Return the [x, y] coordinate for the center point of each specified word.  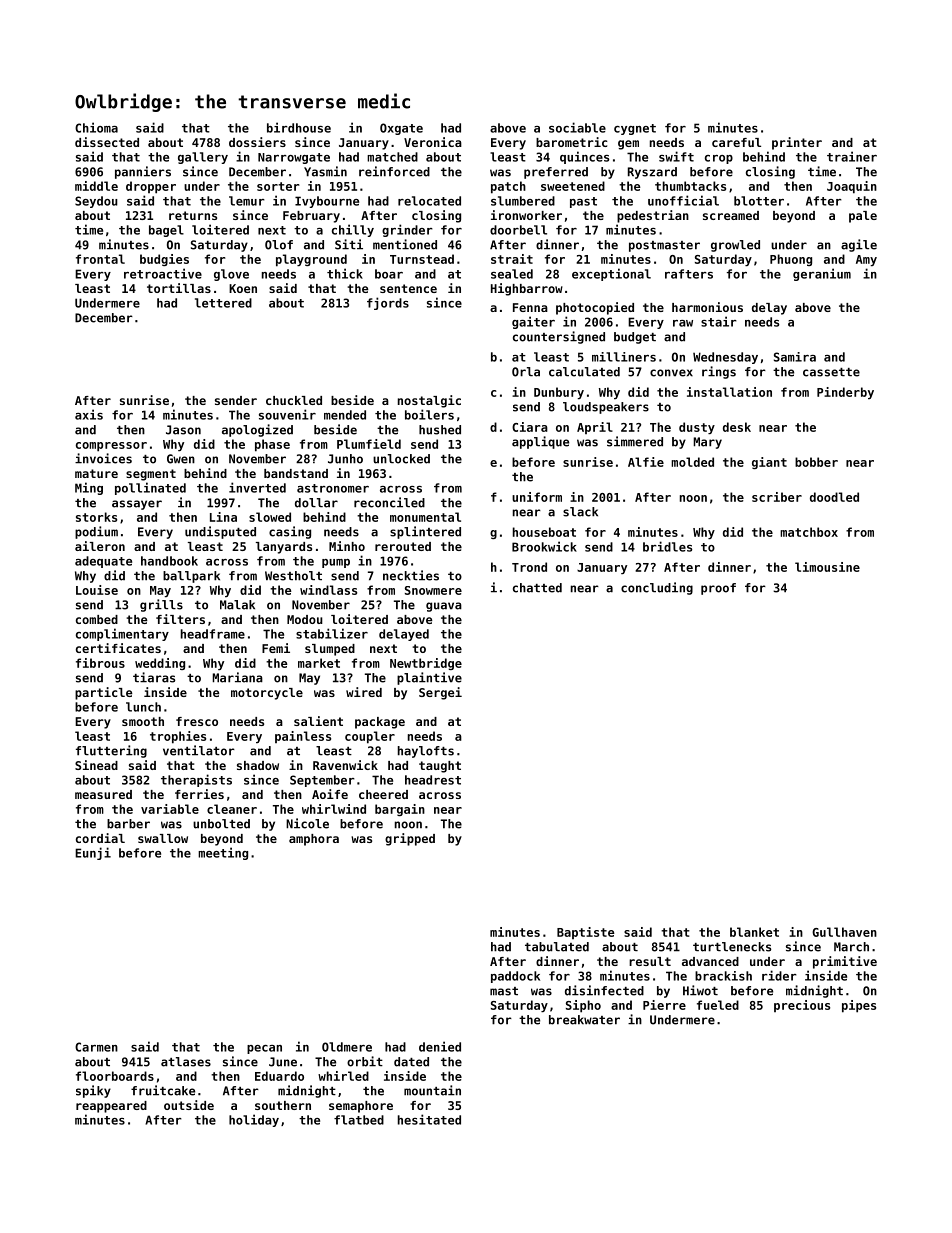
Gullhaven [844, 932]
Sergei [440, 693]
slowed [270, 517]
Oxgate [401, 129]
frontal [100, 259]
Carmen [96, 1047]
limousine [827, 567]
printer [797, 143]
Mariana [237, 677]
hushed [440, 430]
